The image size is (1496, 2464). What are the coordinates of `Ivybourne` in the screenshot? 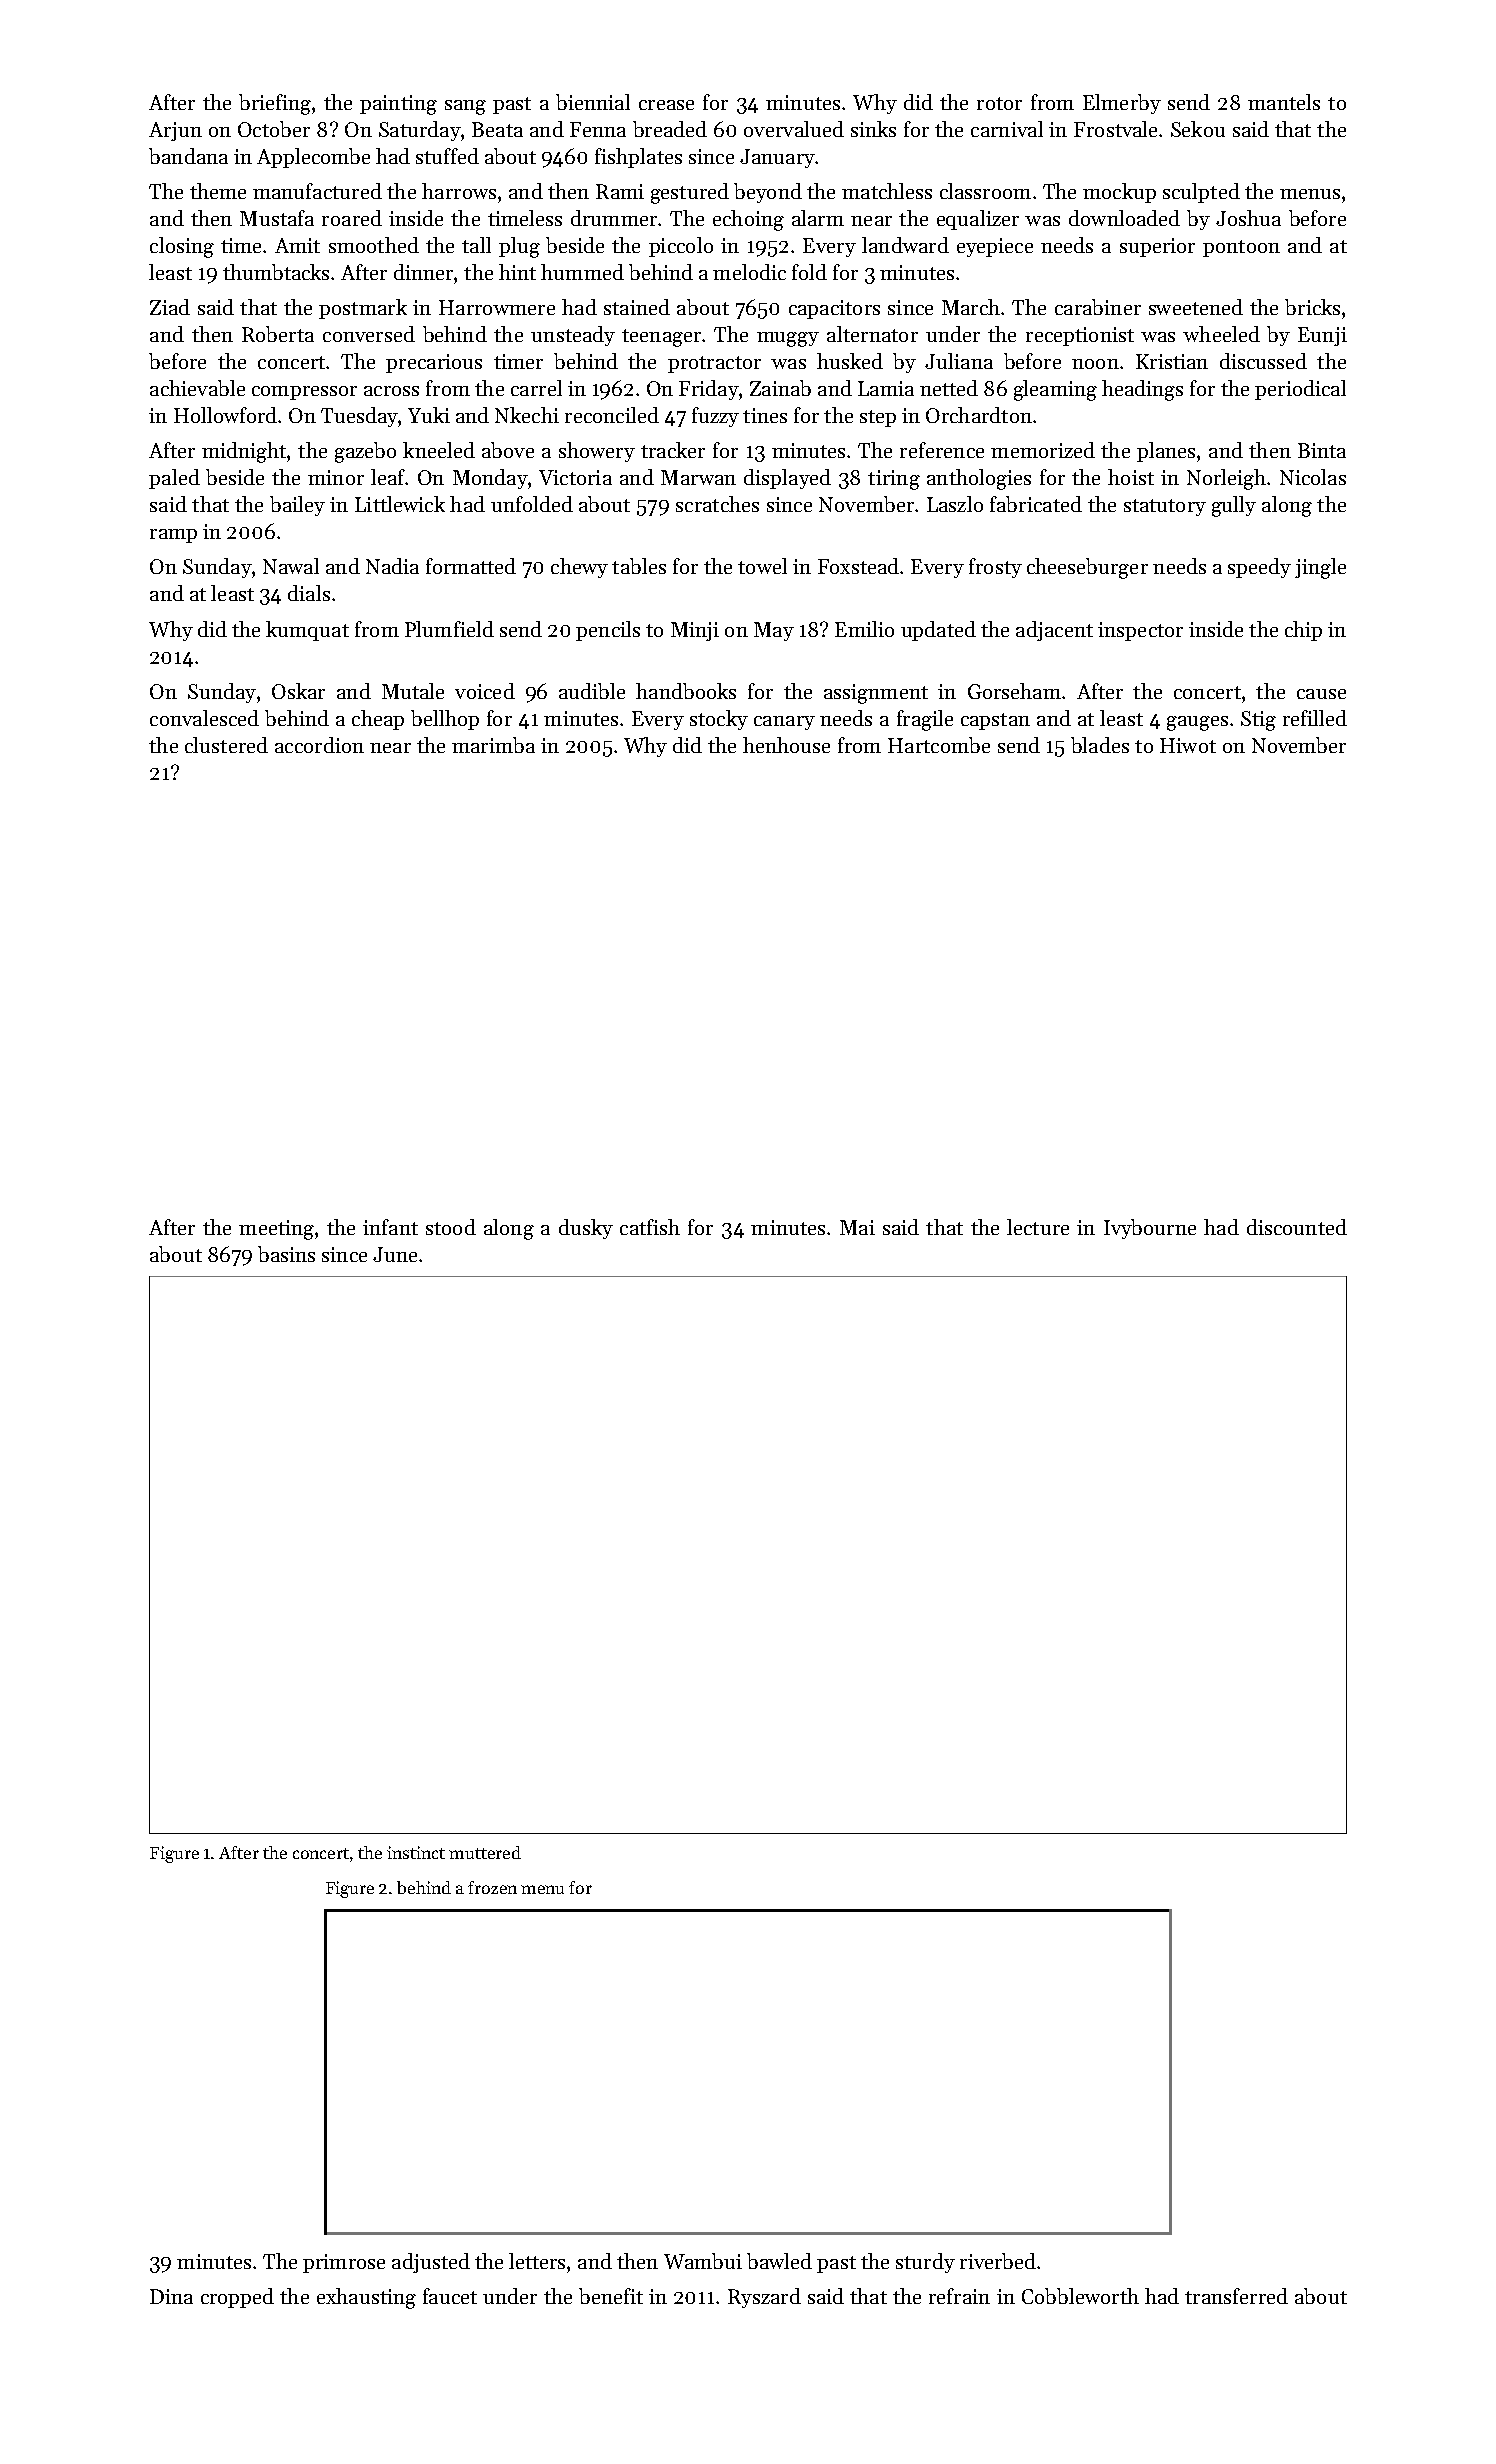 It's located at (1150, 1229).
